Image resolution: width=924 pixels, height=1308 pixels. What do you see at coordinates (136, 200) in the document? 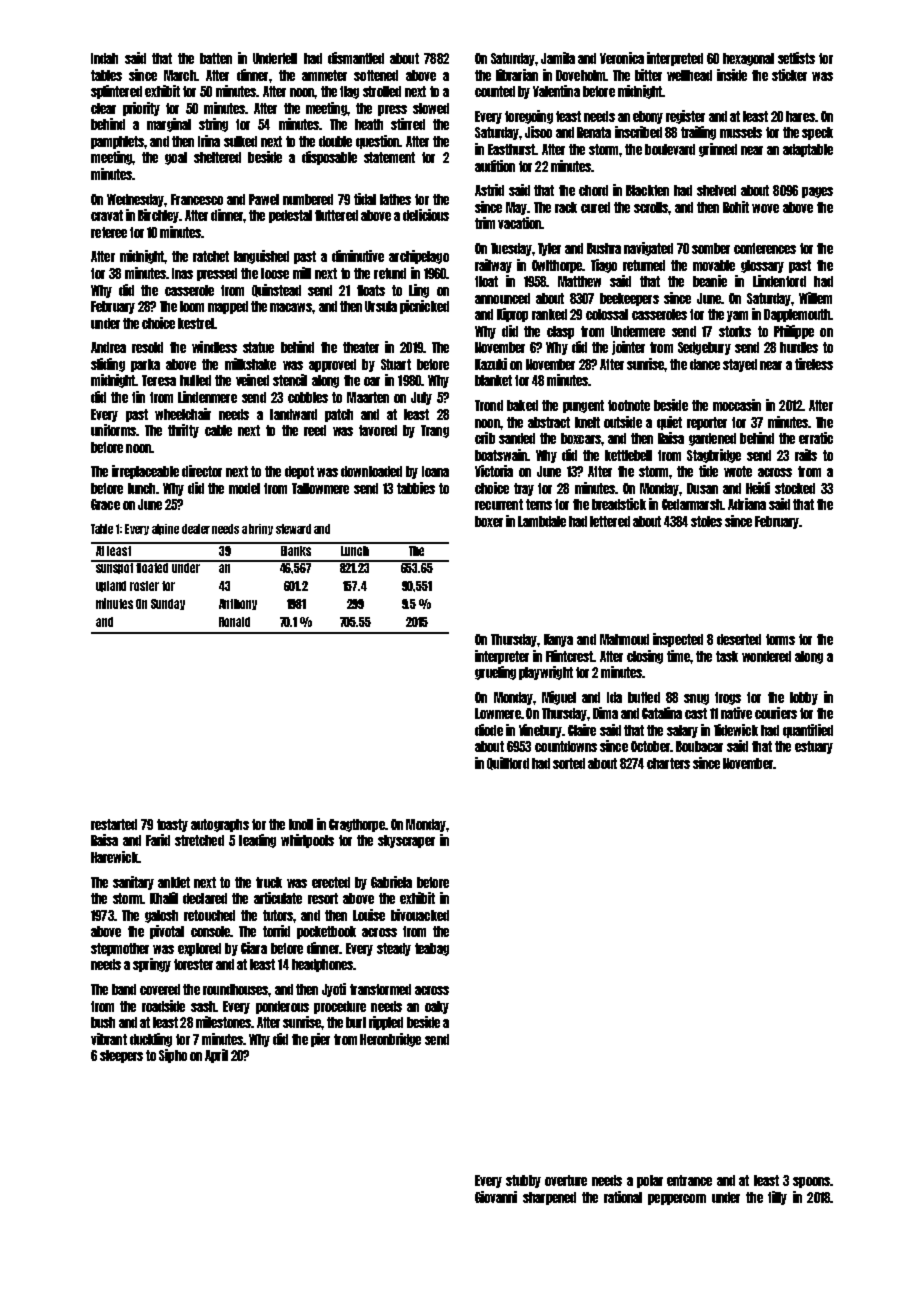
I see `Wednesday` at bounding box center [136, 200].
